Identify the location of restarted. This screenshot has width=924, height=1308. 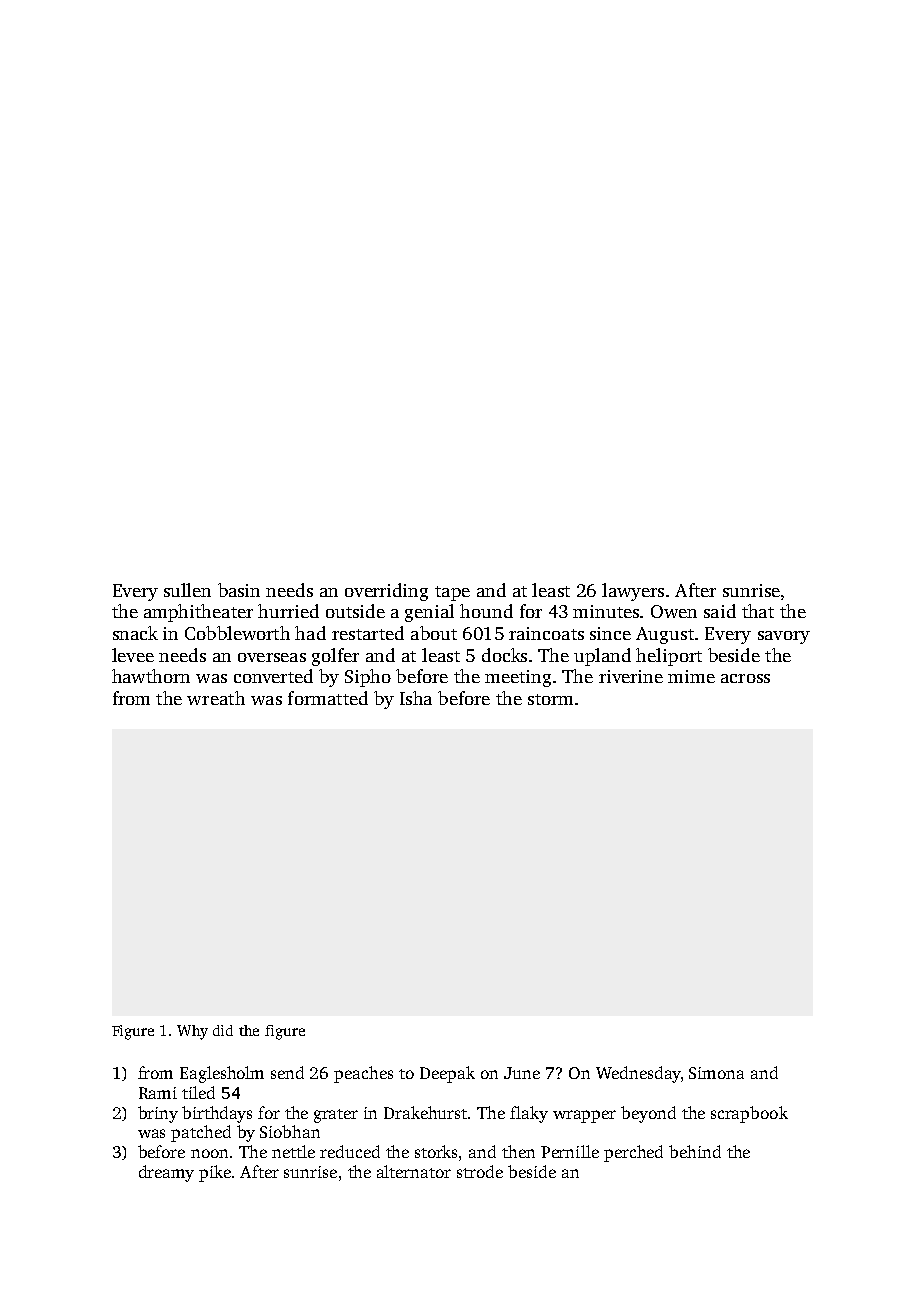
(368, 633).
